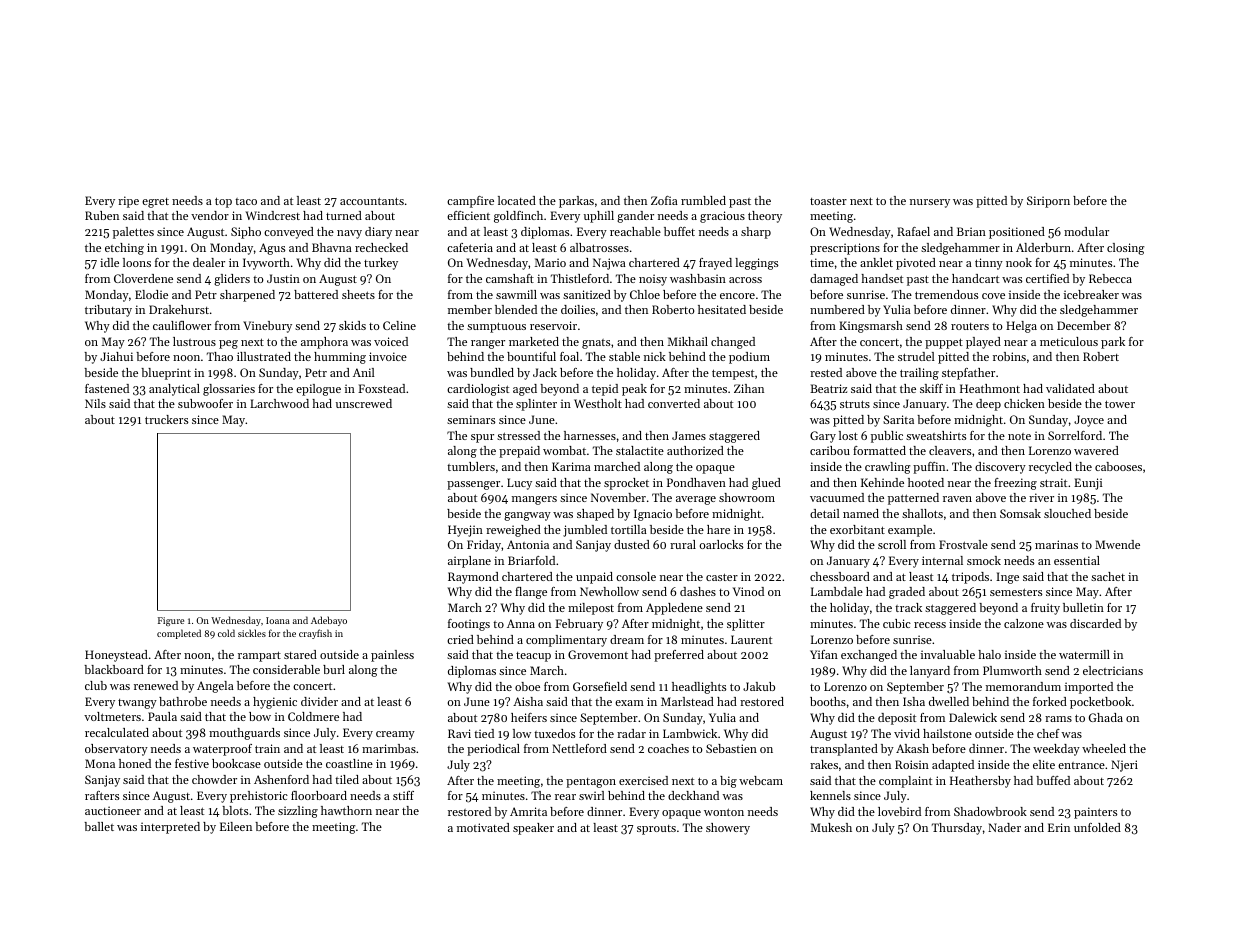 The image size is (1233, 952). What do you see at coordinates (128, 202) in the screenshot?
I see `ripe` at bounding box center [128, 202].
